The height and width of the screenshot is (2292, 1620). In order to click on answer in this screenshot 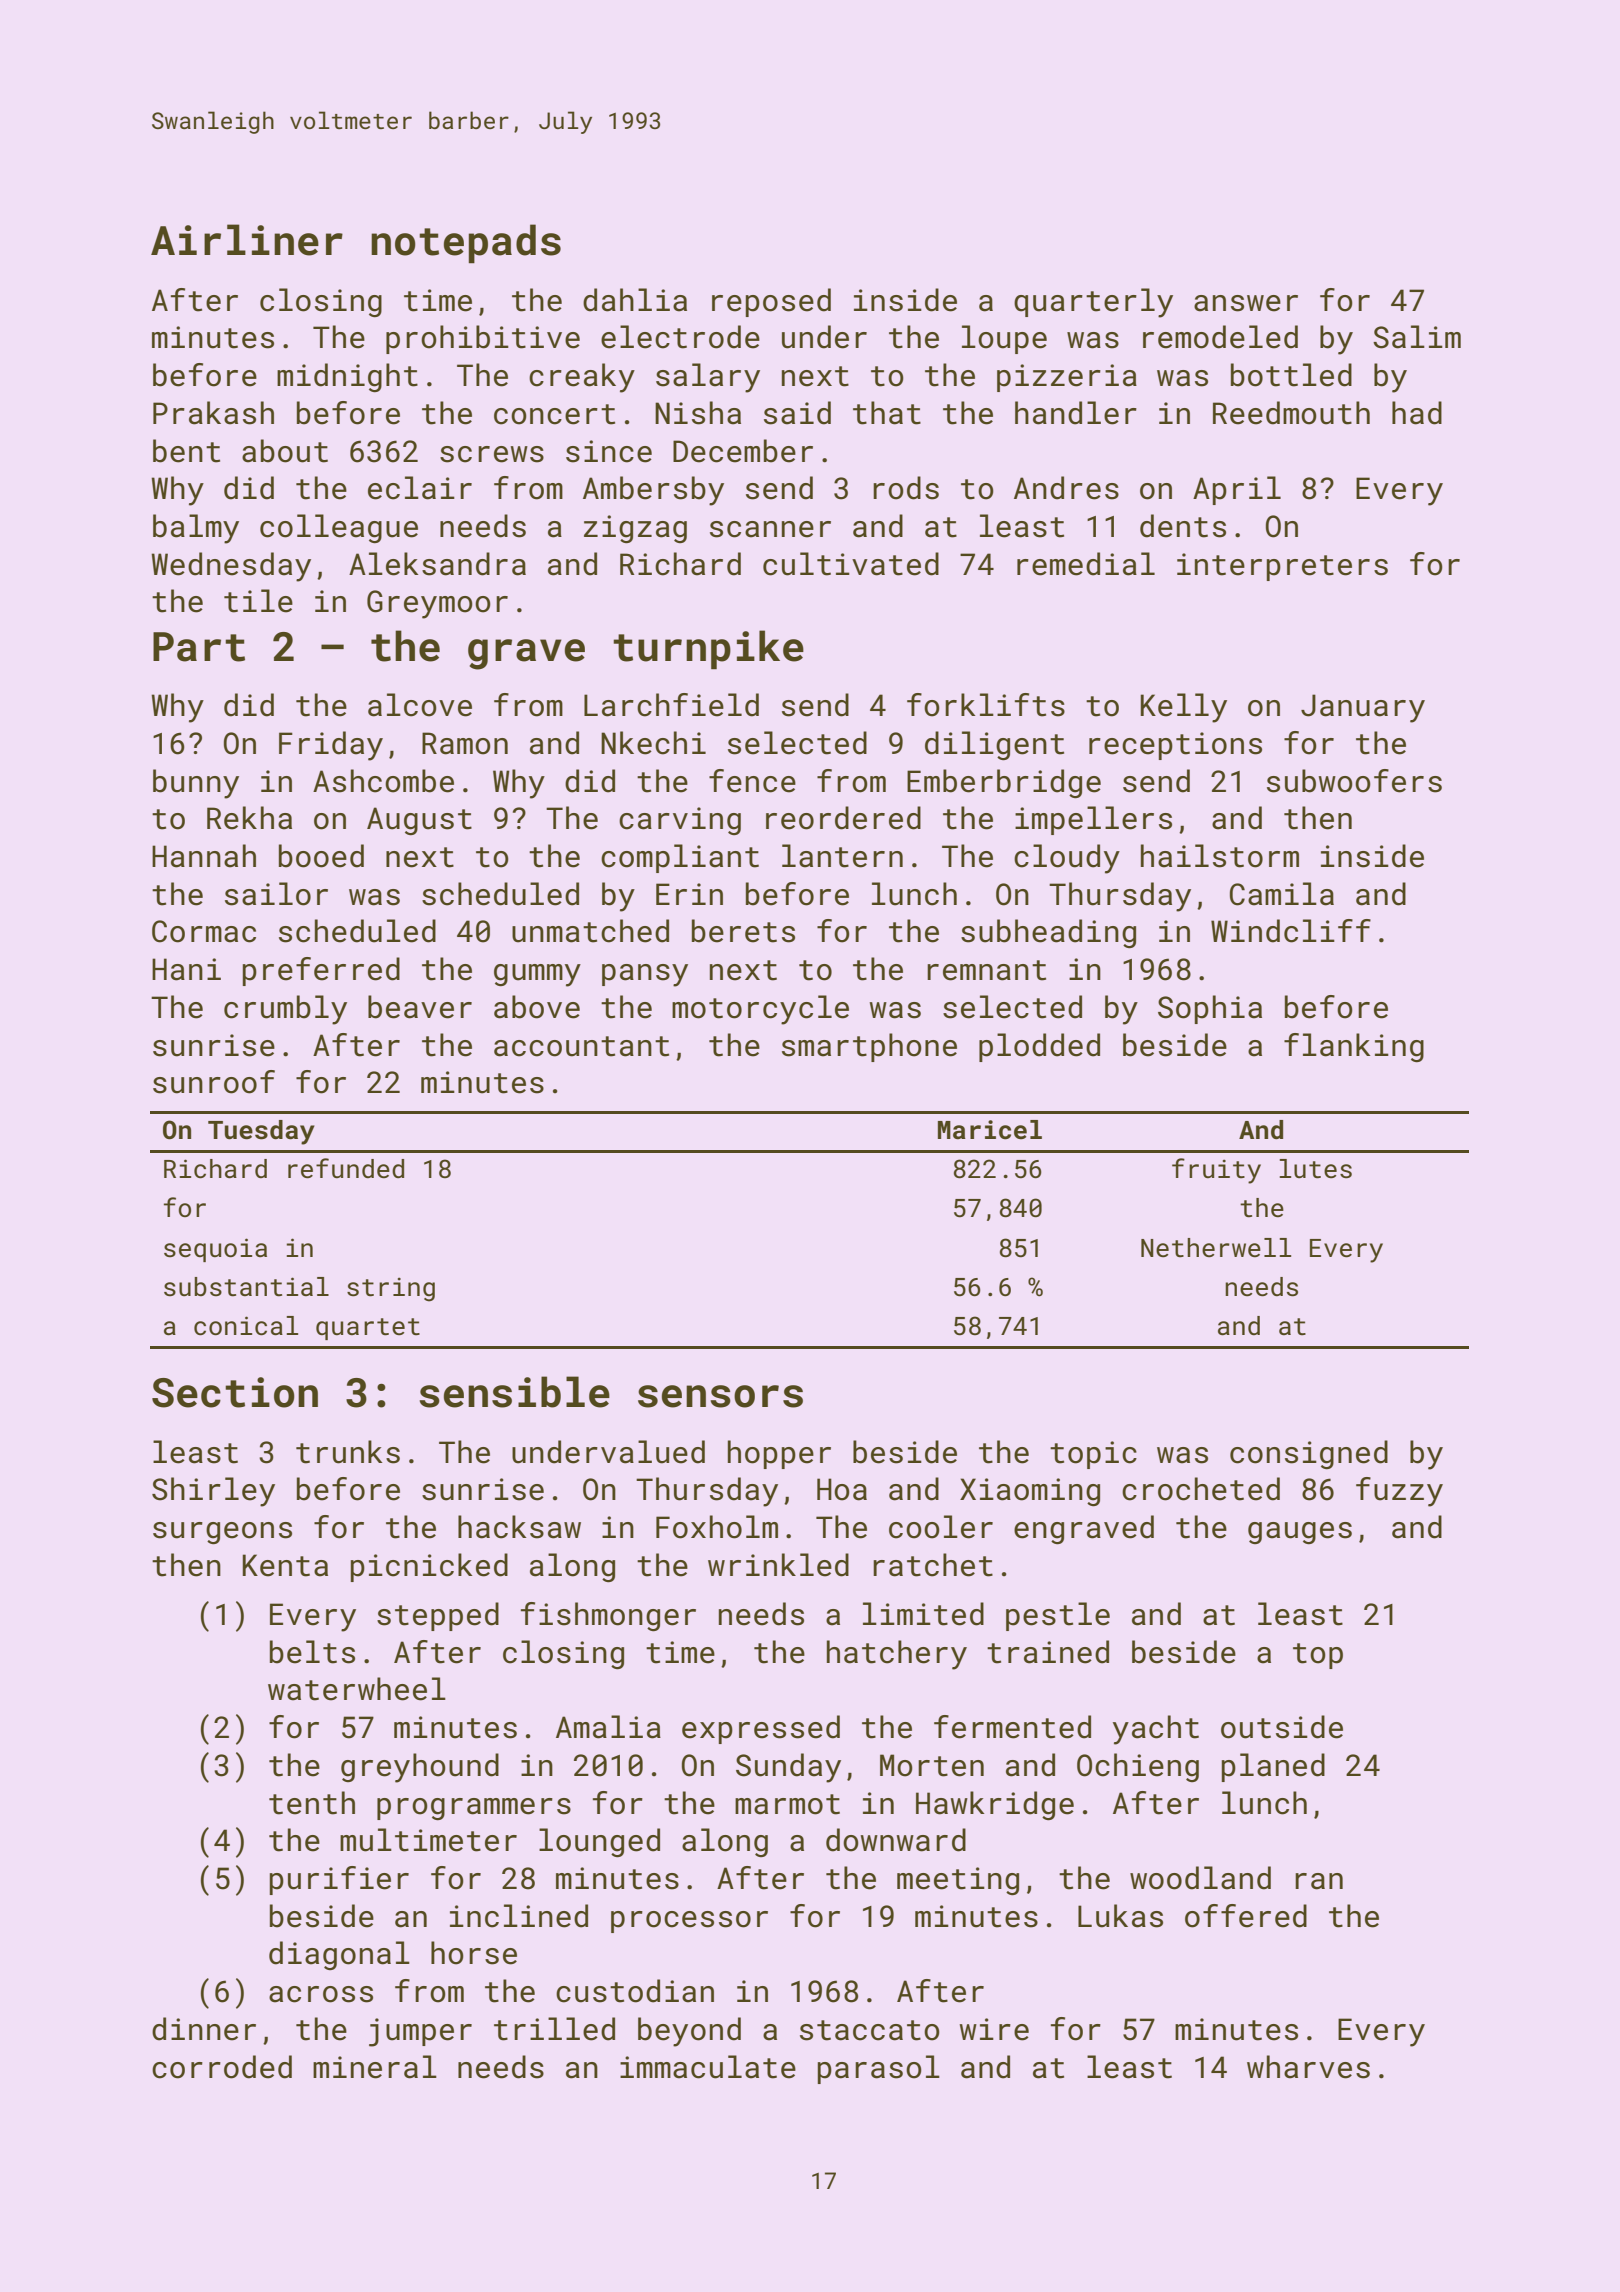, I will do `click(1246, 303)`.
